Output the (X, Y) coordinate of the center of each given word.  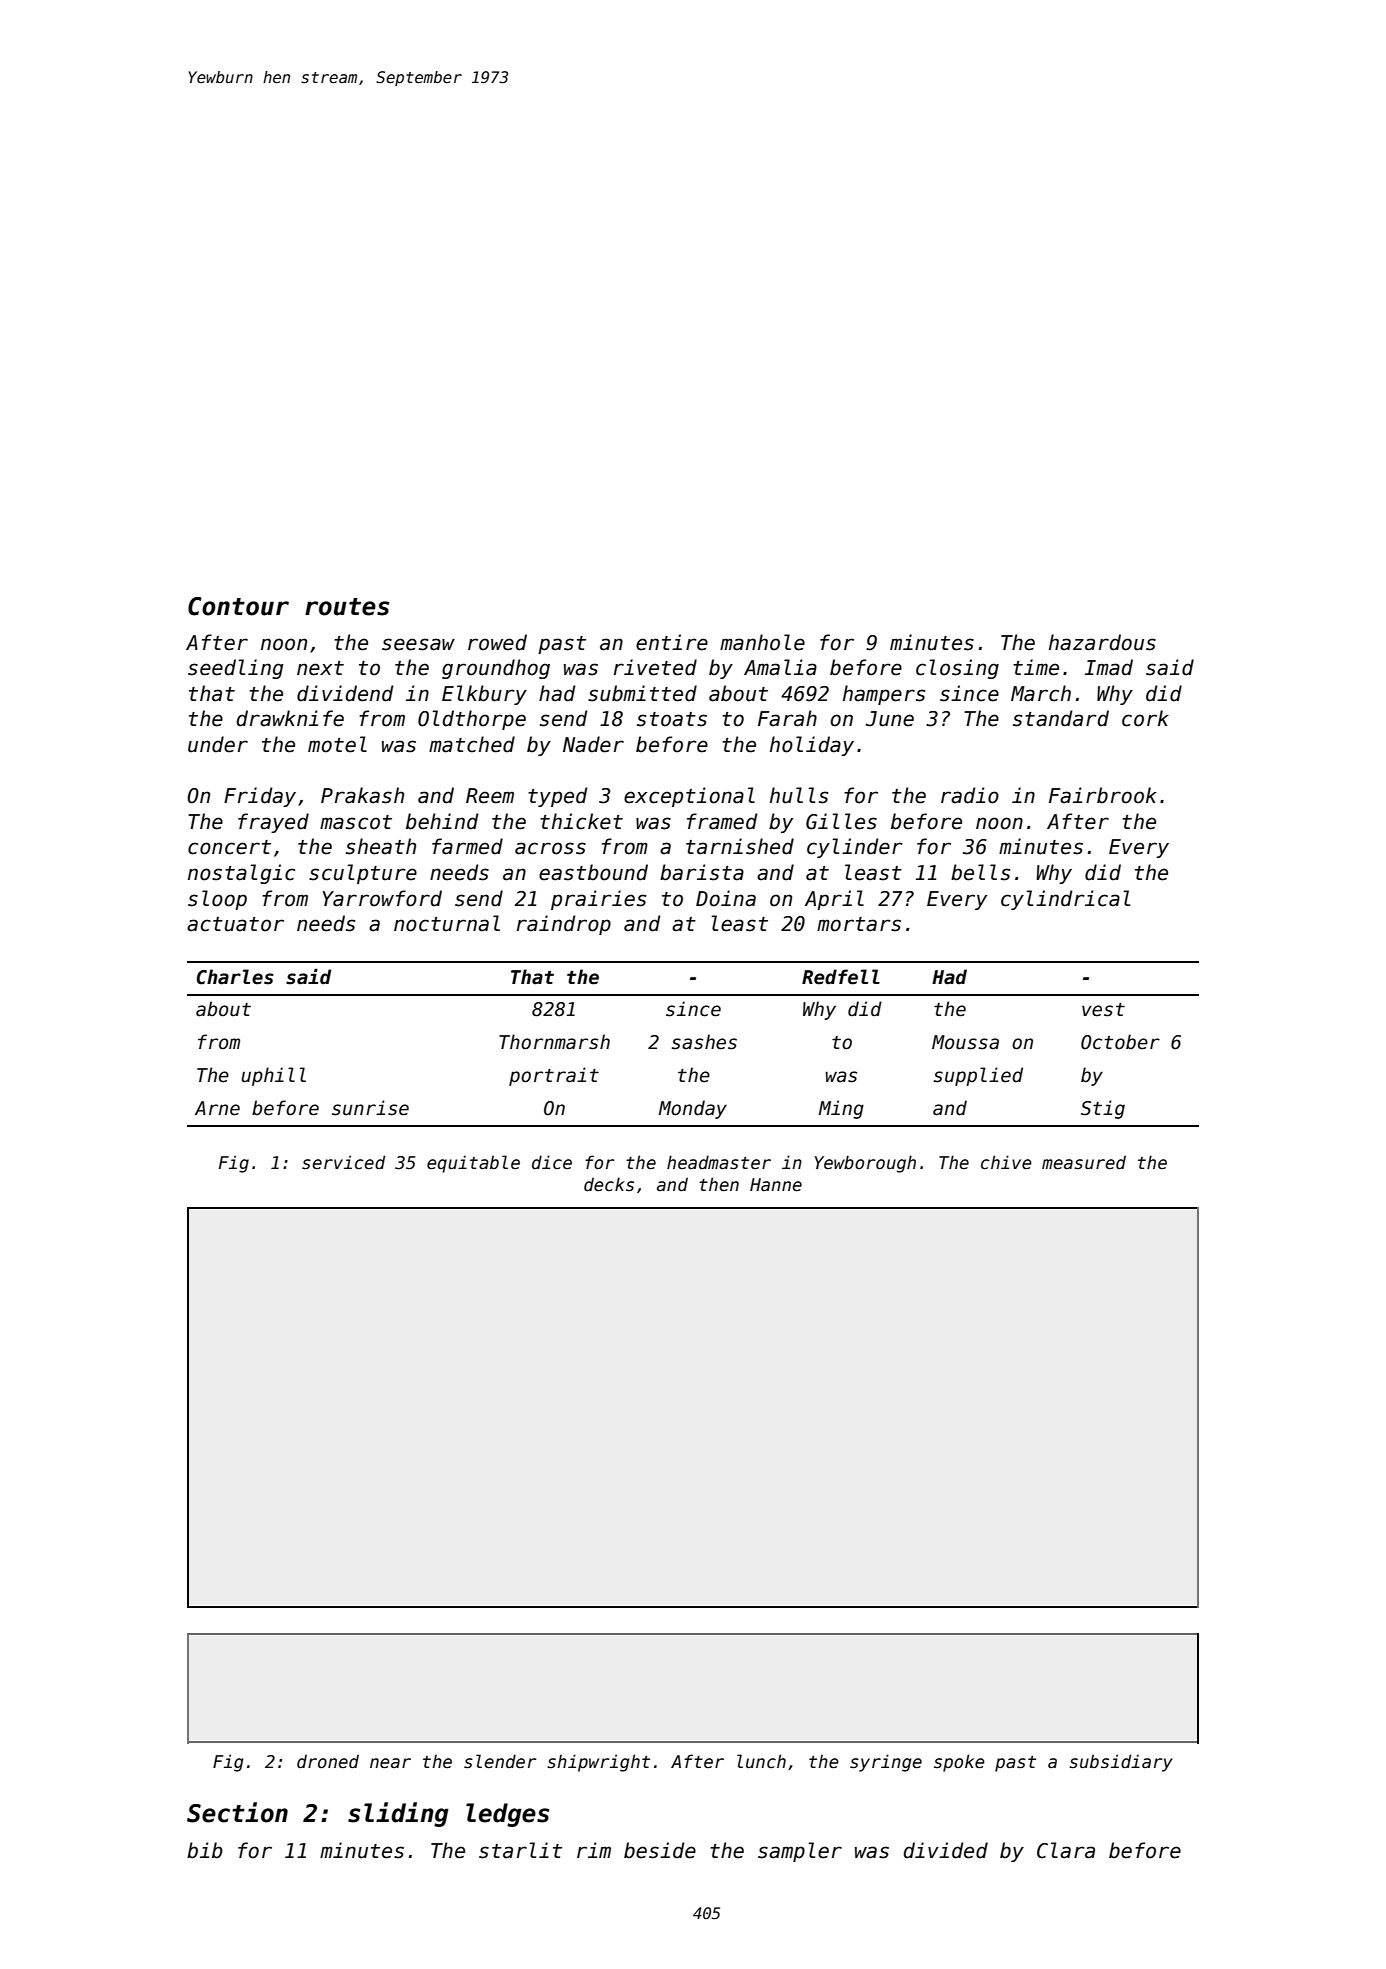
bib (205, 1850)
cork (1145, 718)
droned (328, 1761)
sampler (800, 1852)
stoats (672, 719)
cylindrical (1065, 900)
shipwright (598, 1763)
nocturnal (447, 923)
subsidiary (1121, 1763)
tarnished (740, 846)
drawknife (290, 718)
